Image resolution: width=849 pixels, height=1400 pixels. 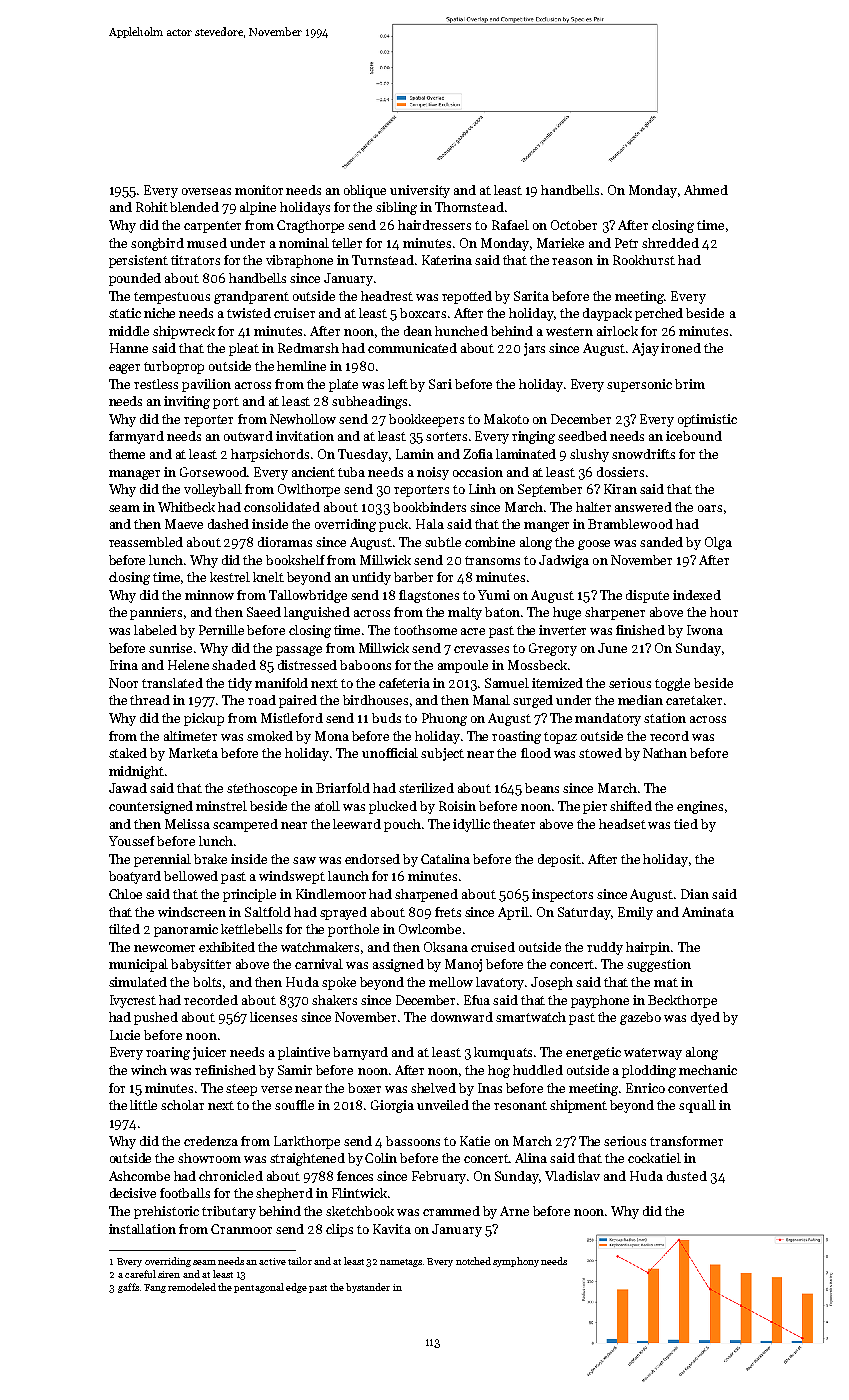 I want to click on Rafael, so click(x=510, y=225).
